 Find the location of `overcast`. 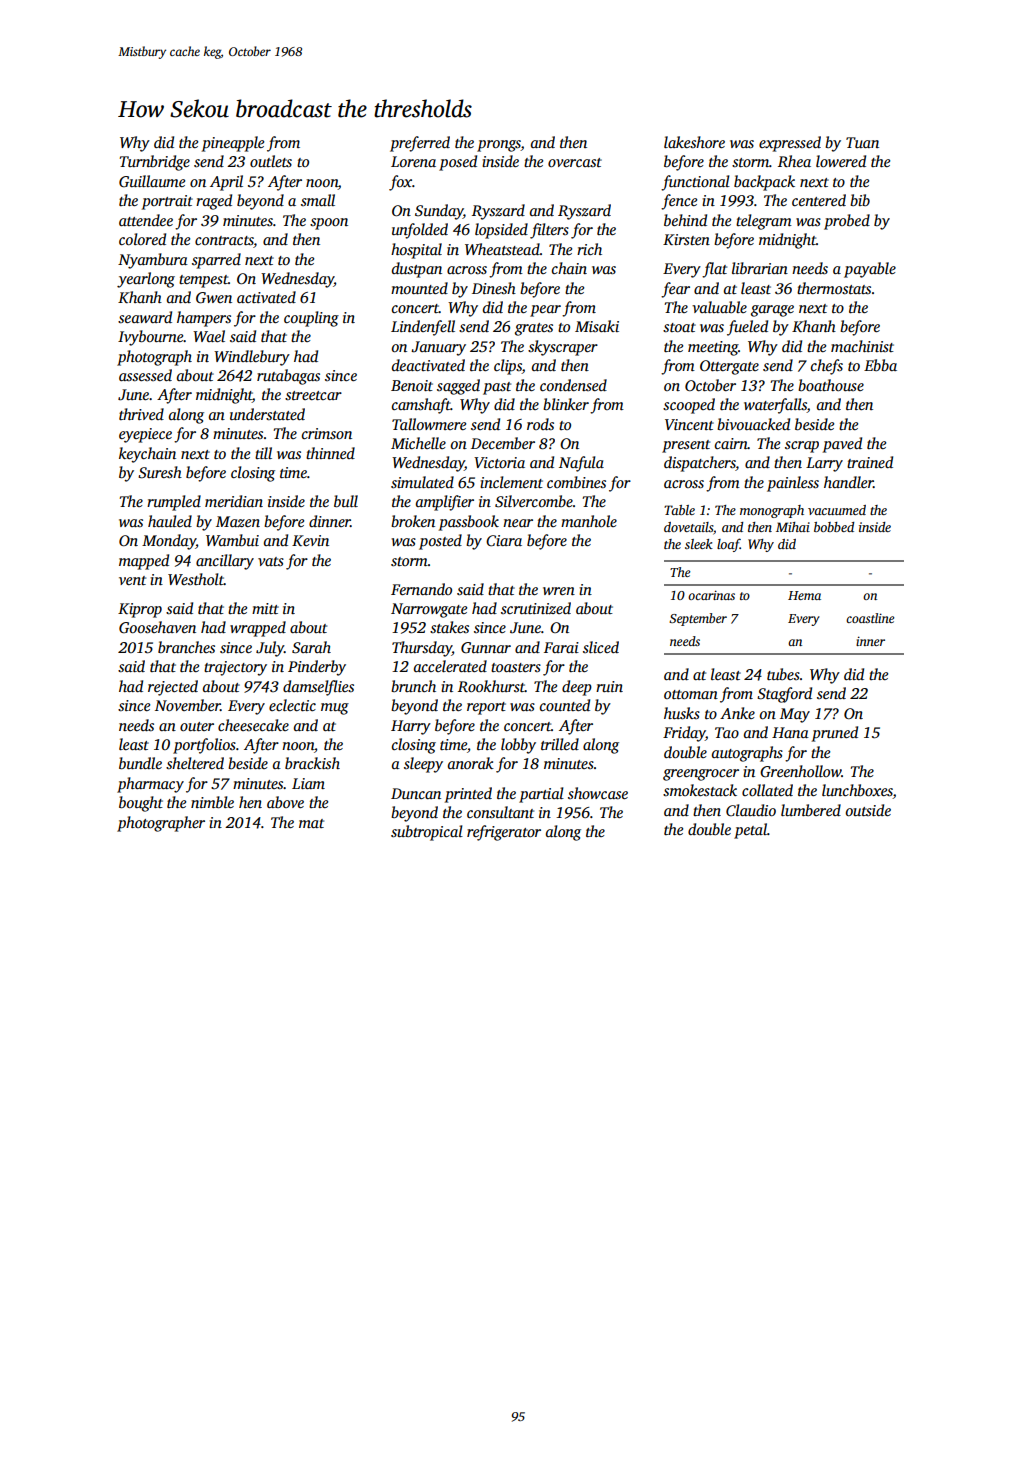

overcast is located at coordinates (575, 162).
